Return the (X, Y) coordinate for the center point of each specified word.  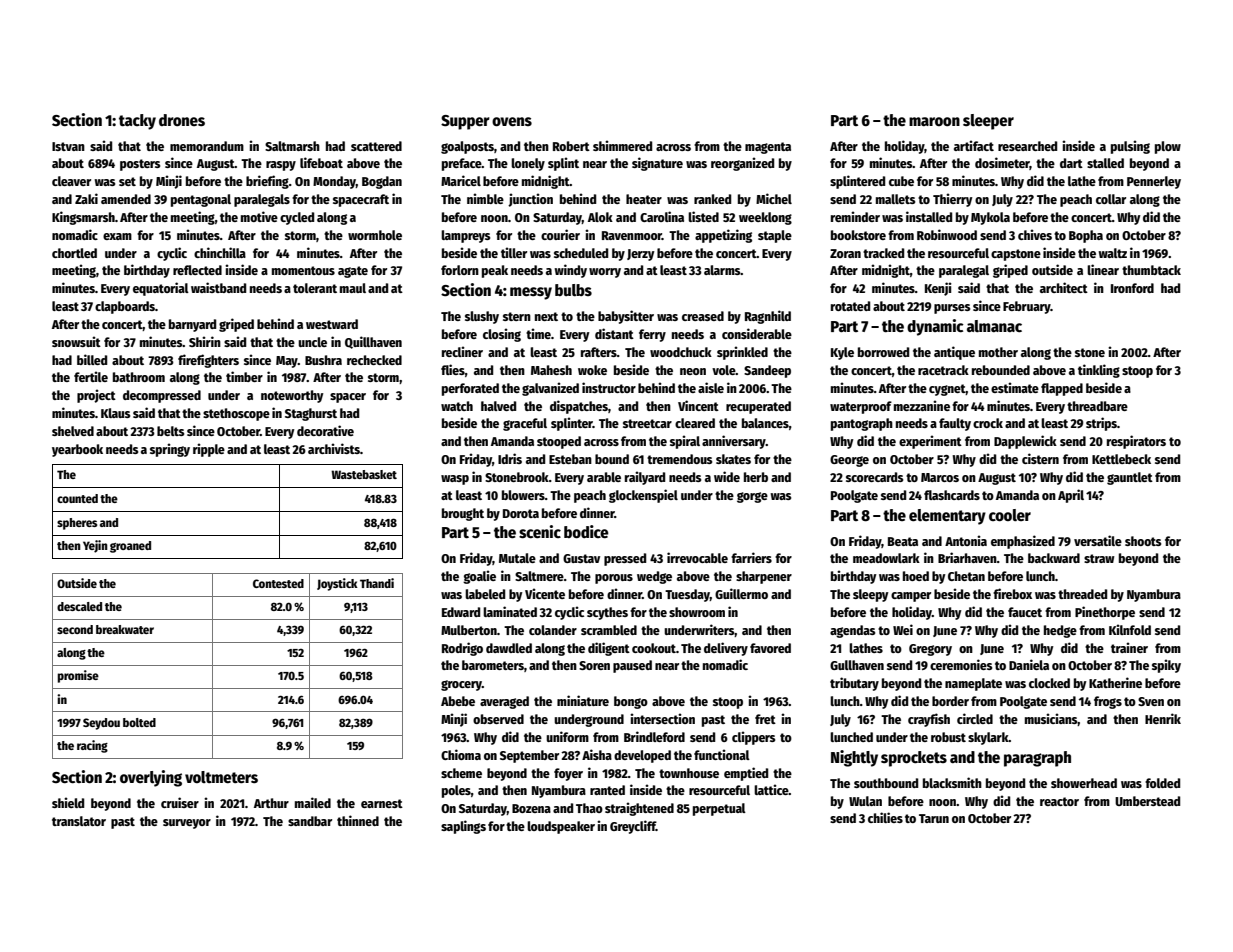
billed (92, 359)
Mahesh (551, 370)
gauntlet (1130, 478)
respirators (1136, 442)
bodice (586, 531)
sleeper (988, 122)
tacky (137, 122)
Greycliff (633, 827)
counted (77, 498)
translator (79, 821)
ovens (512, 121)
